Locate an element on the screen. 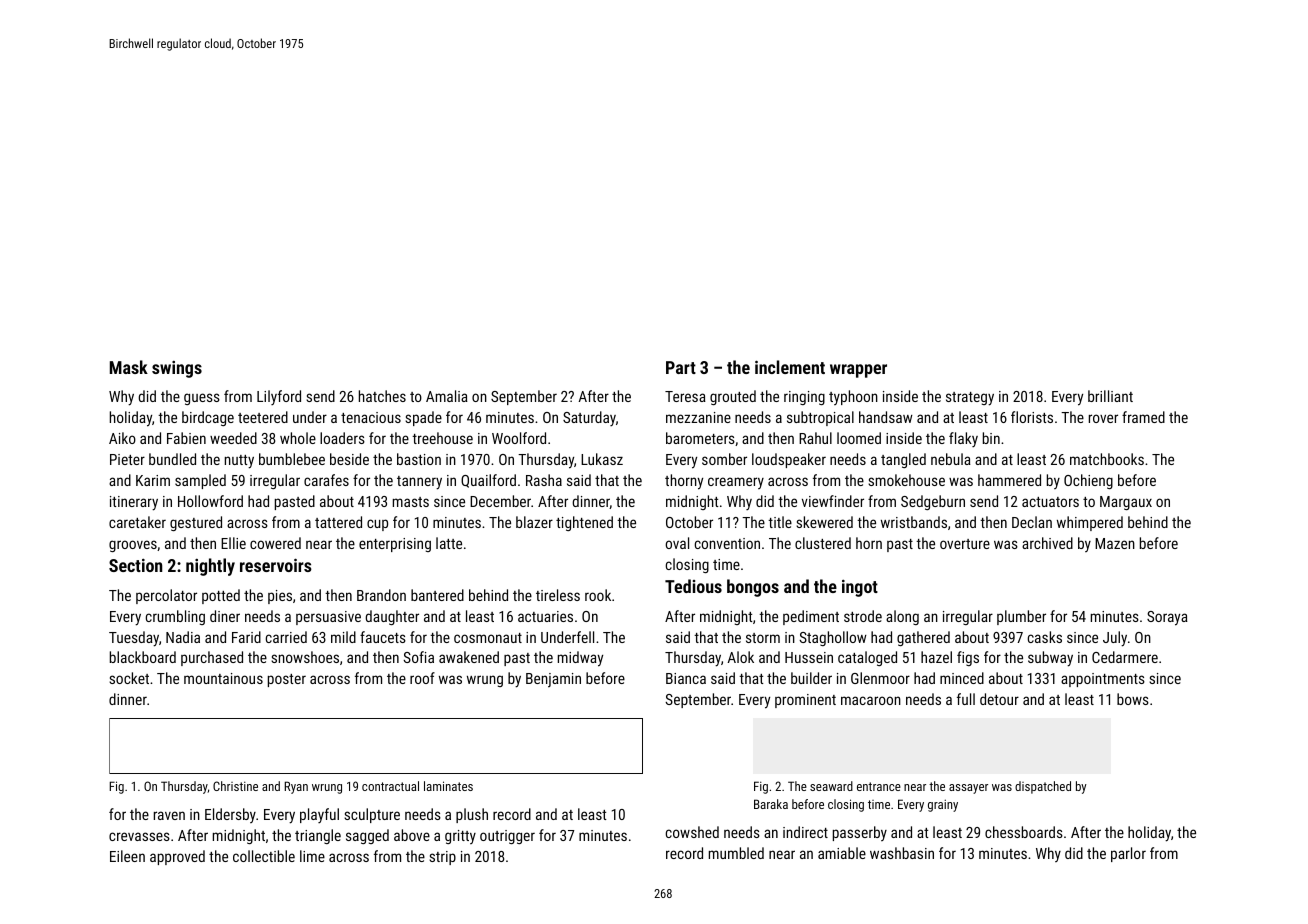 The height and width of the screenshot is (924, 1308). flaky is located at coordinates (963, 439).
